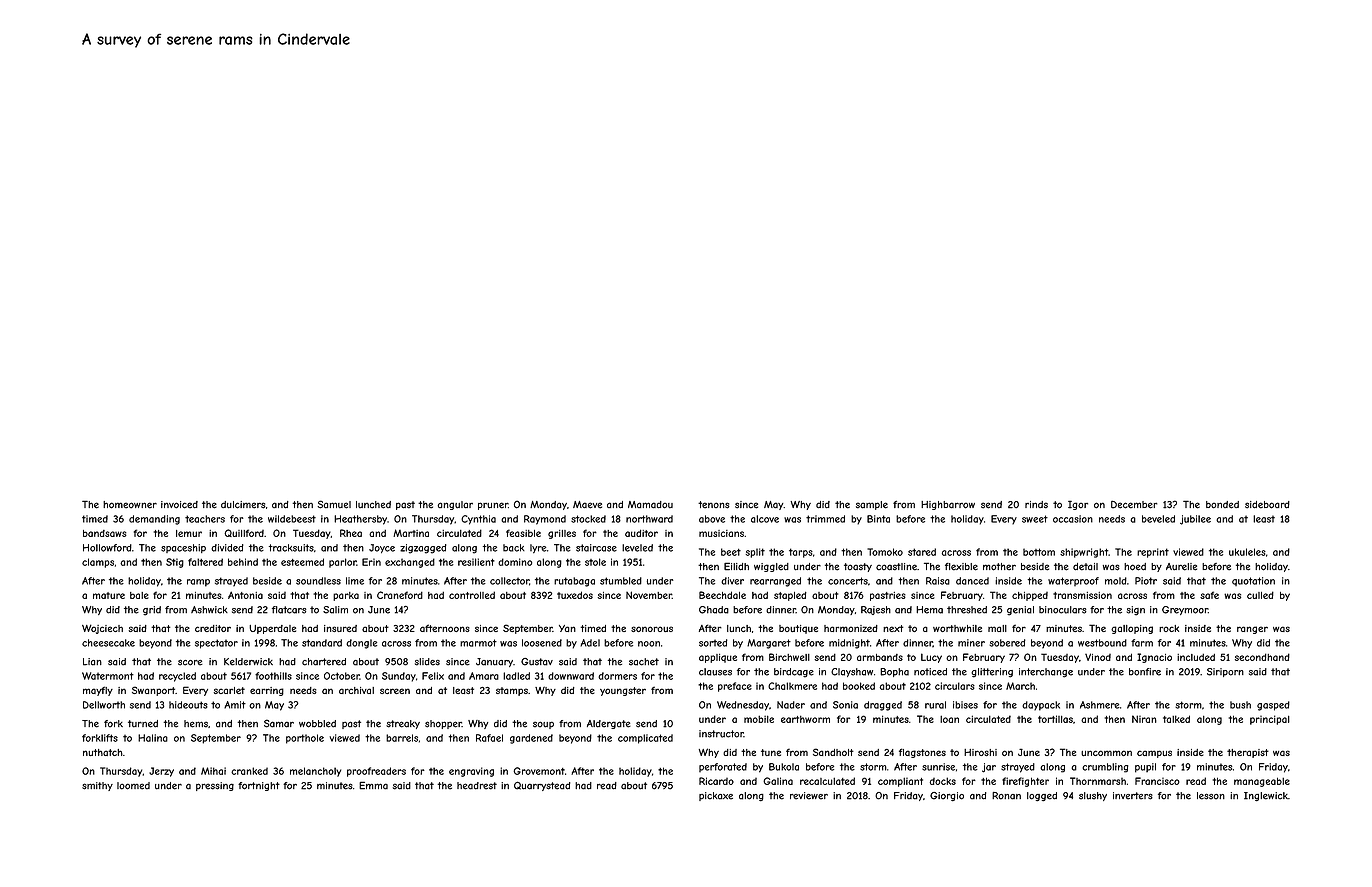 The image size is (1372, 887). Describe the element at coordinates (1025, 782) in the image. I see `firefighter` at that location.
